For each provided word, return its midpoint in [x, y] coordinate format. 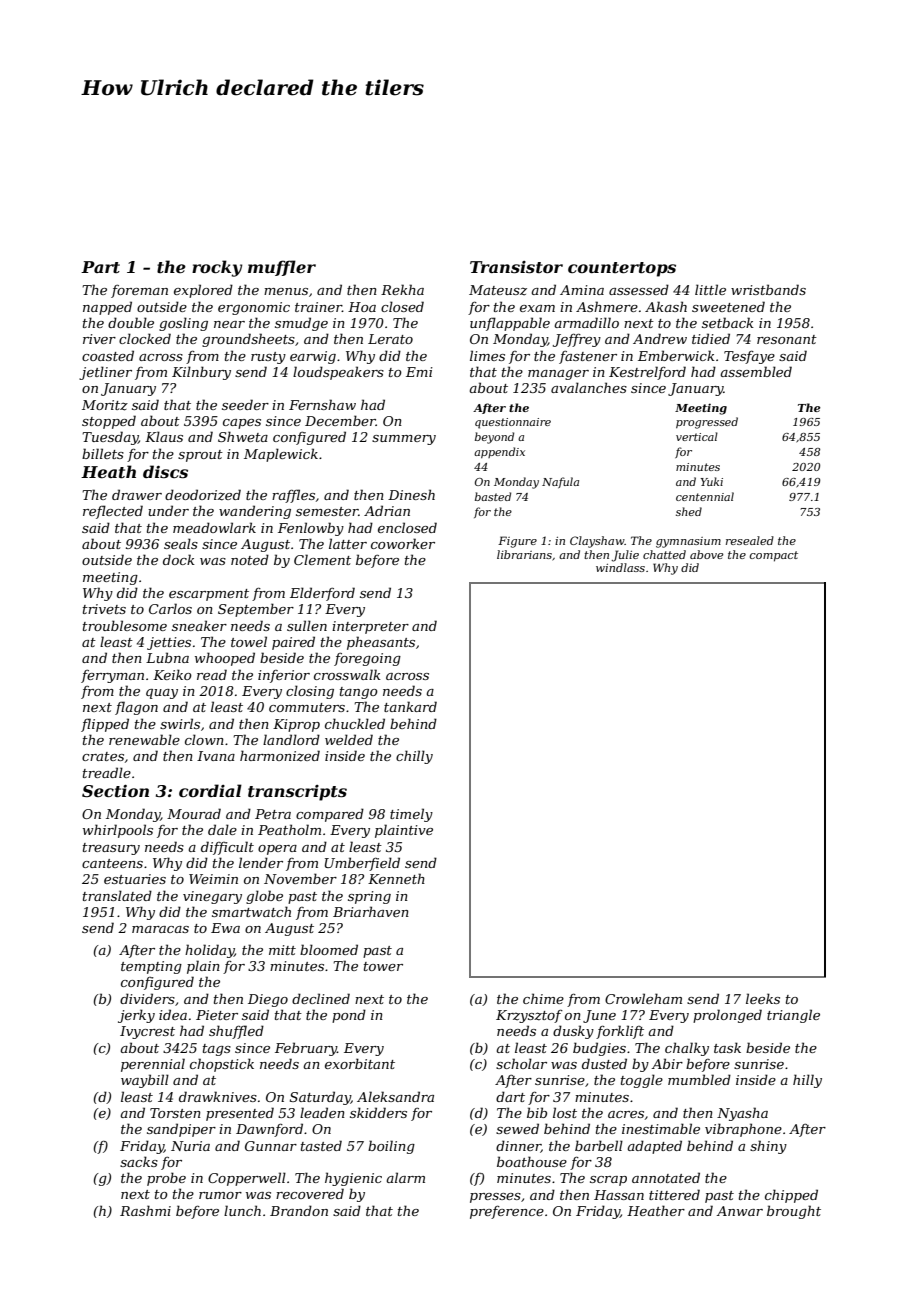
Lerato [390, 339]
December [340, 420]
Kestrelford [647, 373]
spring [369, 897]
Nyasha [742, 1114]
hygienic [353, 1179]
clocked [145, 338]
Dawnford [269, 1130]
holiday [209, 951]
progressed [707, 423]
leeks [763, 998]
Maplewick [281, 455]
